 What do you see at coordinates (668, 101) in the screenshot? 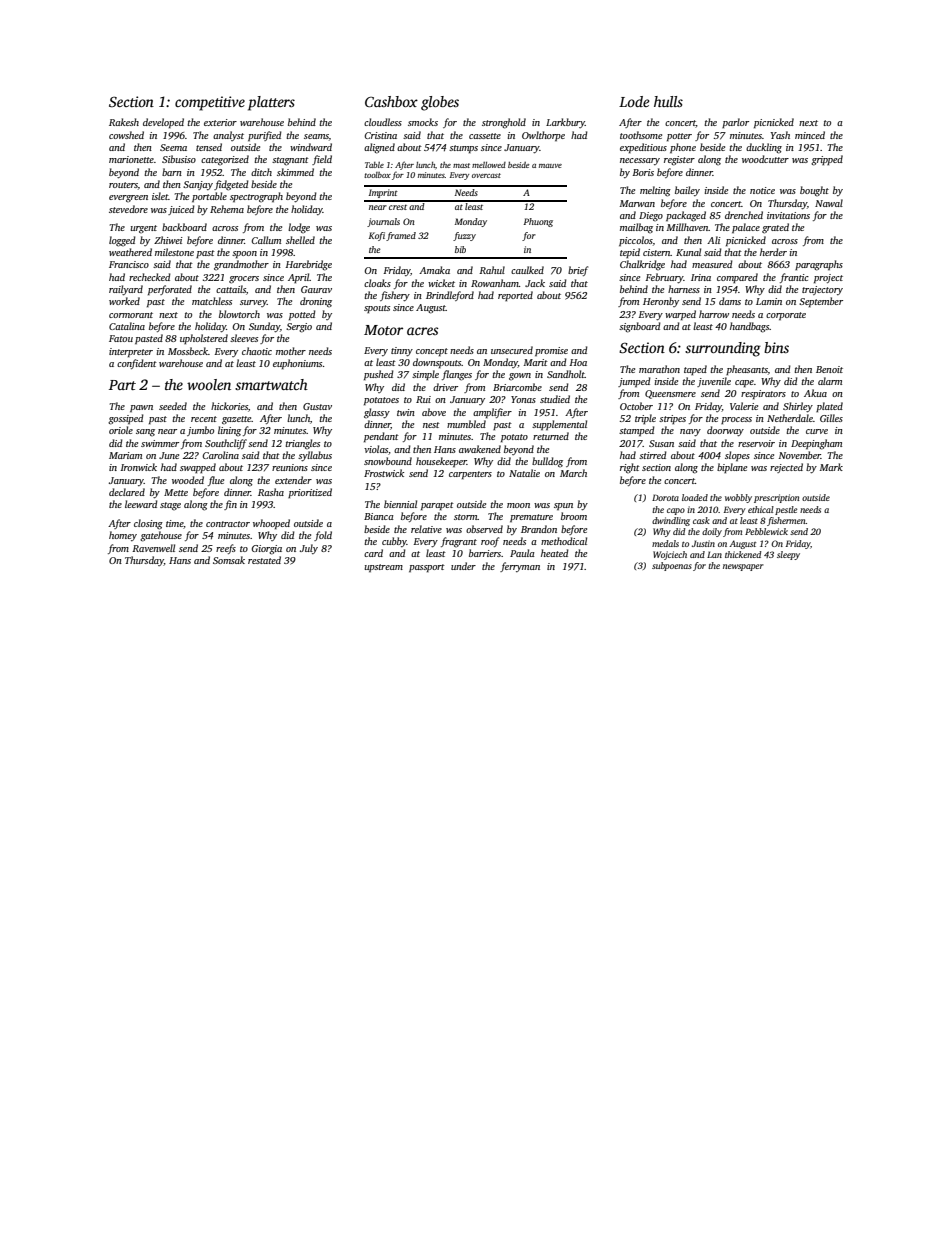
I see `hulls` at bounding box center [668, 101].
